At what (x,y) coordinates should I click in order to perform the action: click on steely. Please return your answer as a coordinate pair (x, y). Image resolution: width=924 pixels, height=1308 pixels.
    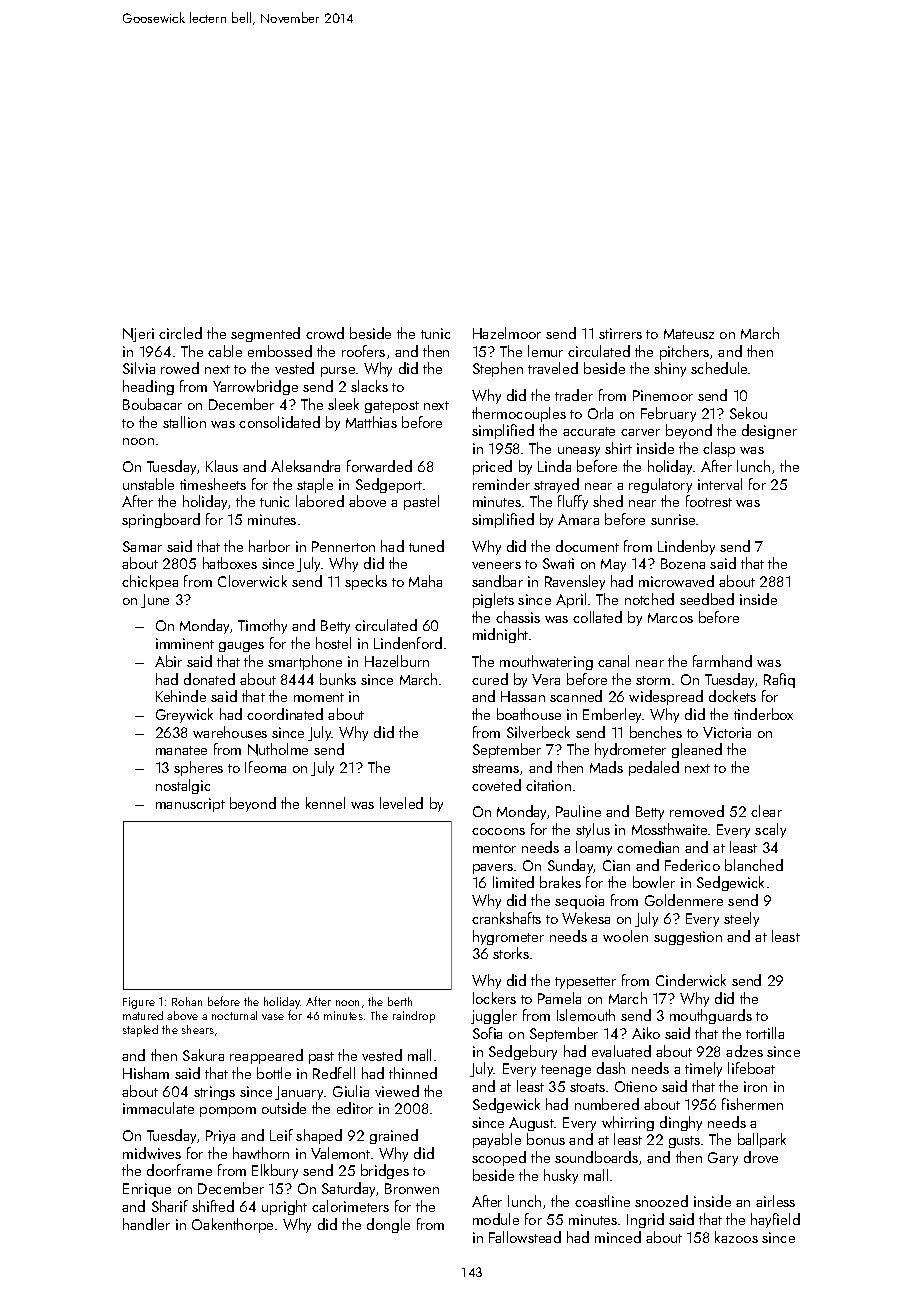
    Looking at the image, I should click on (741, 919).
